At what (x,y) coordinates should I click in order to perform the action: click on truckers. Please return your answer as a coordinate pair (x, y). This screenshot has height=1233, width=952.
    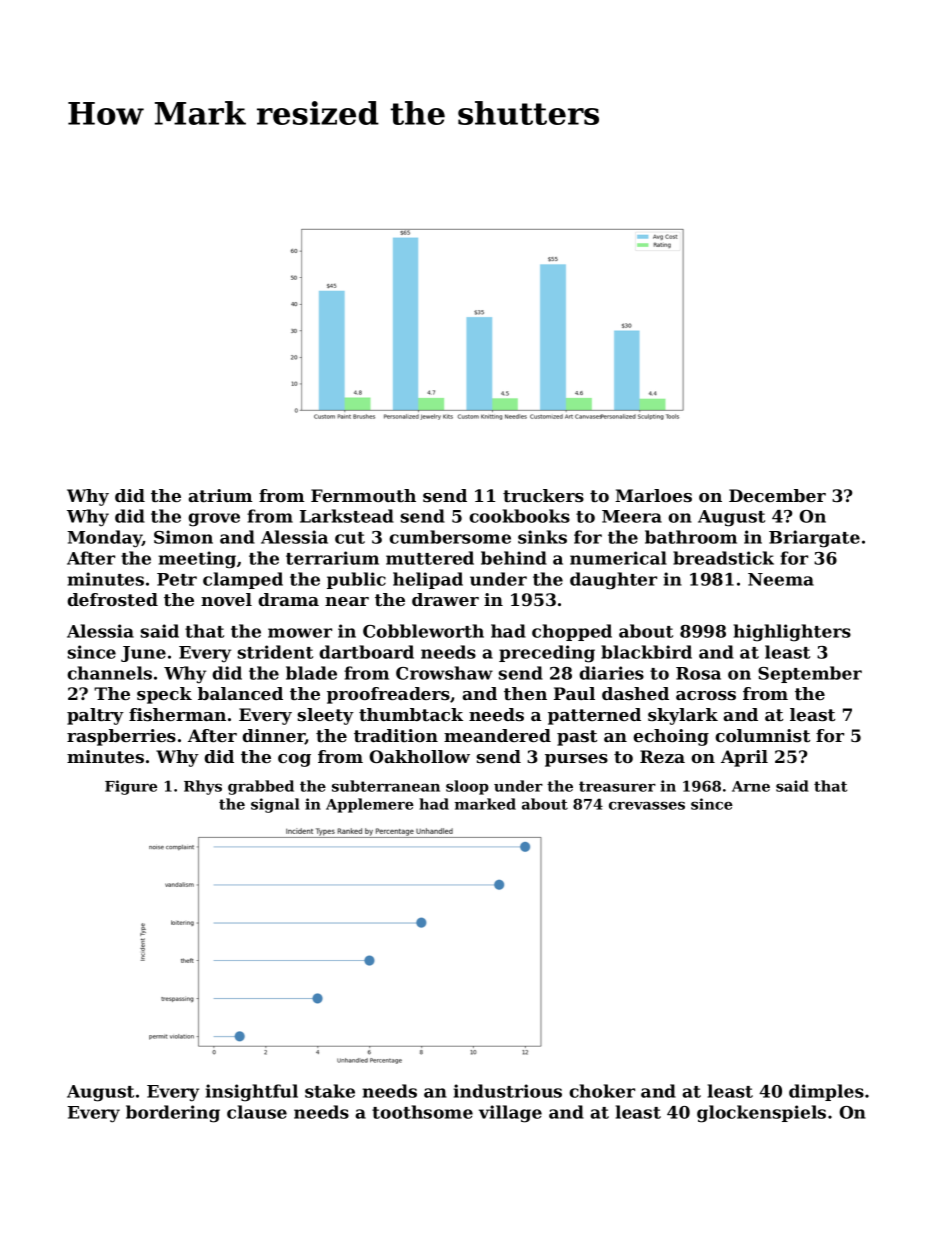
    Looking at the image, I should click on (543, 495).
